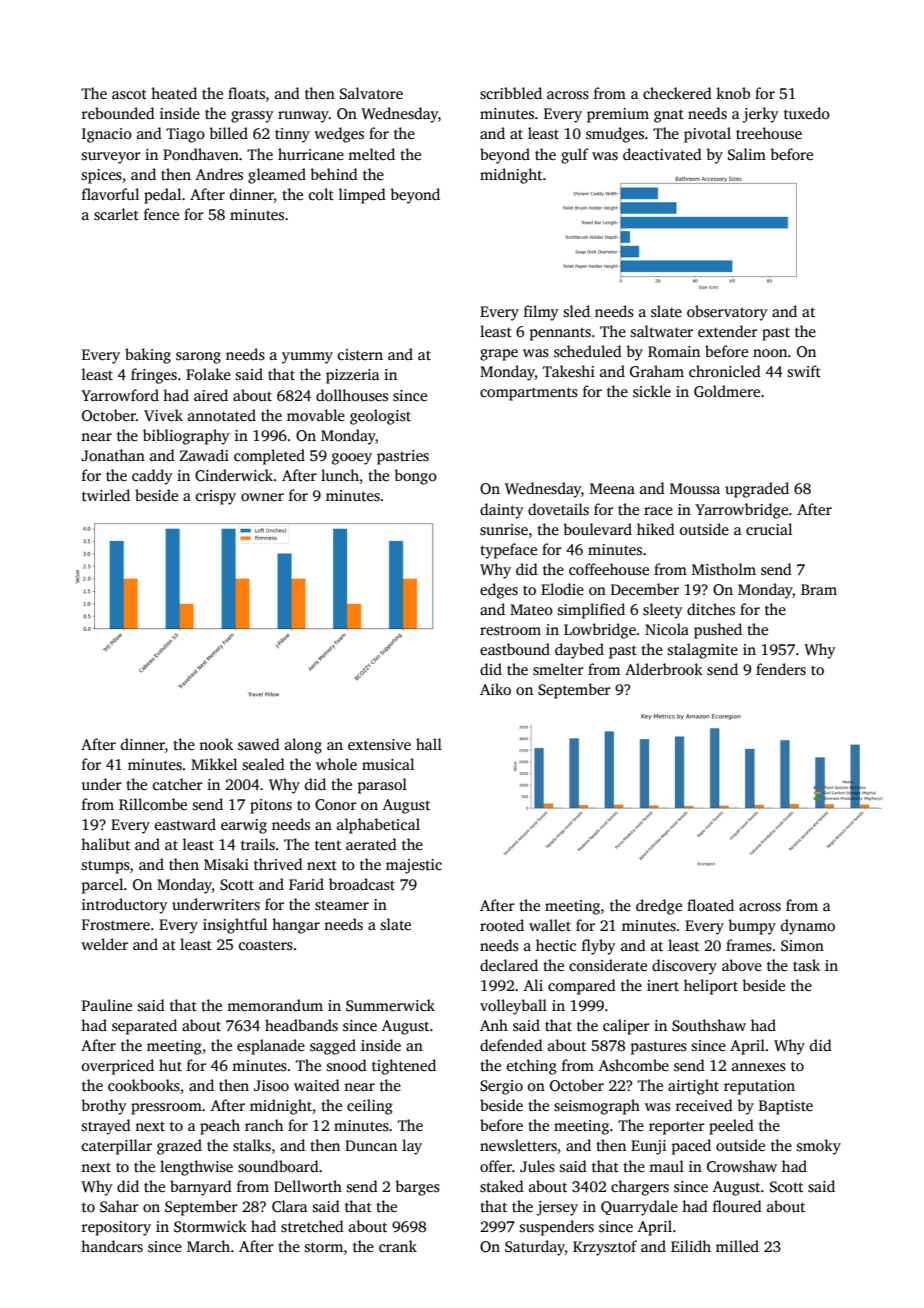 The width and height of the document is (924, 1308). What do you see at coordinates (112, 1246) in the document?
I see `handcars` at bounding box center [112, 1246].
